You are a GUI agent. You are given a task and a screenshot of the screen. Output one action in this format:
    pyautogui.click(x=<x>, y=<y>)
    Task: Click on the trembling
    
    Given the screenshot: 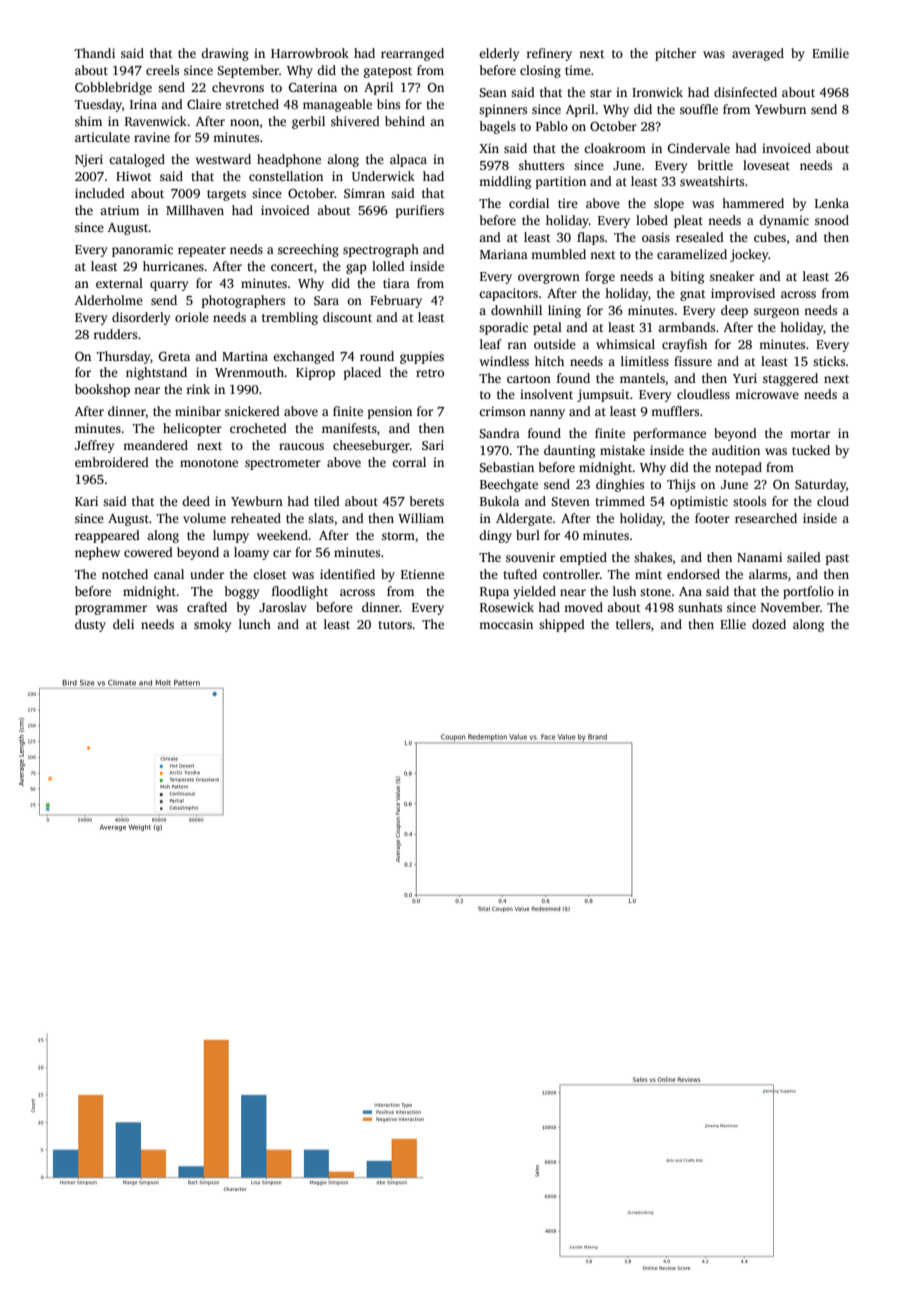 What is the action you would take?
    pyautogui.click(x=290, y=318)
